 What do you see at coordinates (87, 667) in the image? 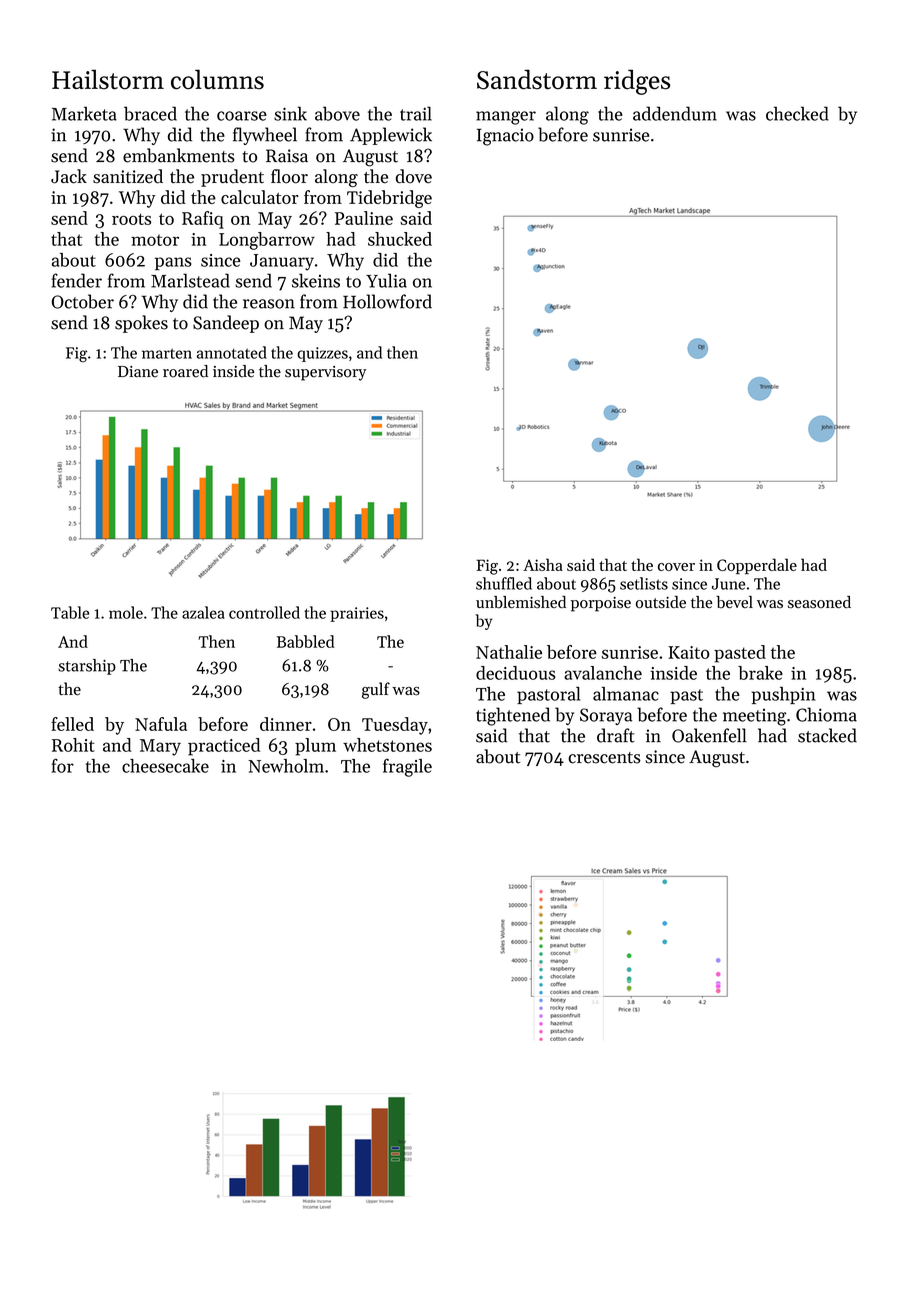
I see `starship` at bounding box center [87, 667].
